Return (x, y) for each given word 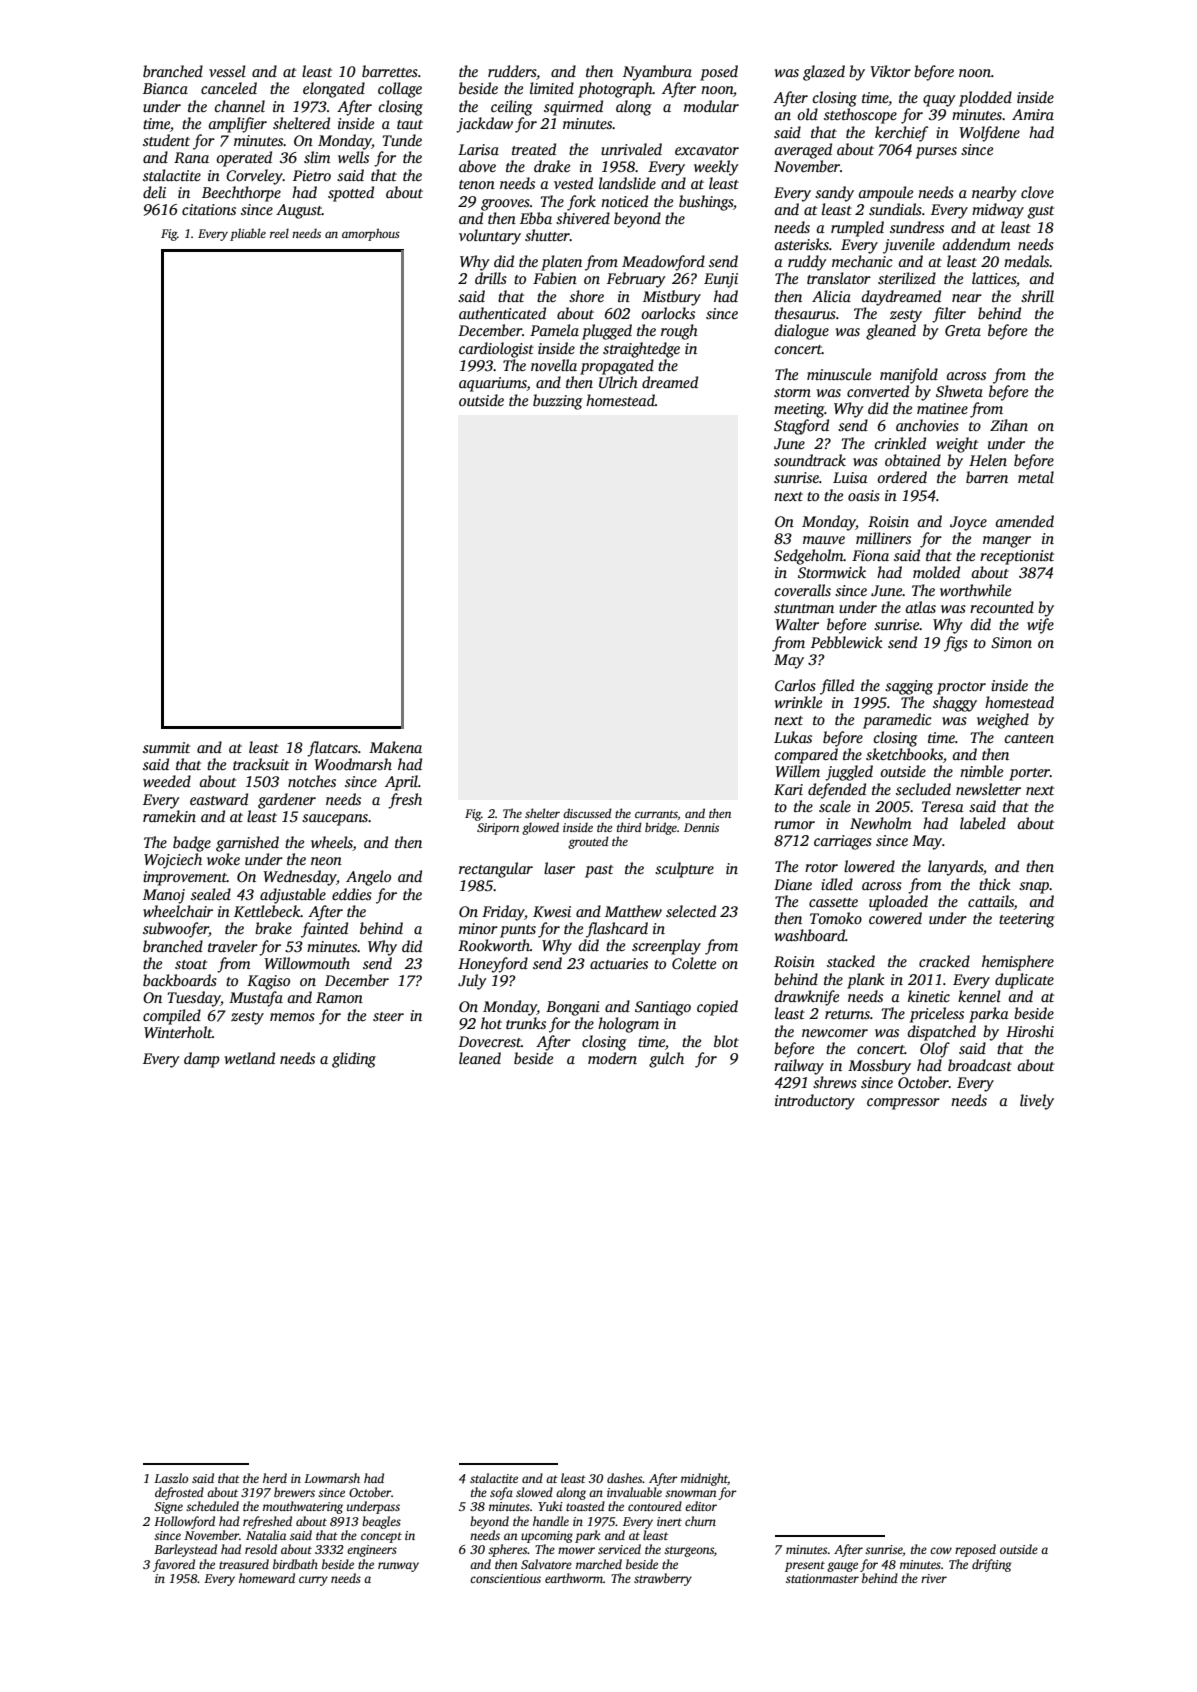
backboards (180, 980)
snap (1034, 888)
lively (1037, 1102)
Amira (1033, 114)
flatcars (332, 749)
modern (612, 1058)
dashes (625, 1478)
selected (691, 911)
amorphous (371, 234)
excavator (707, 150)
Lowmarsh (332, 1478)
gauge (842, 1567)
